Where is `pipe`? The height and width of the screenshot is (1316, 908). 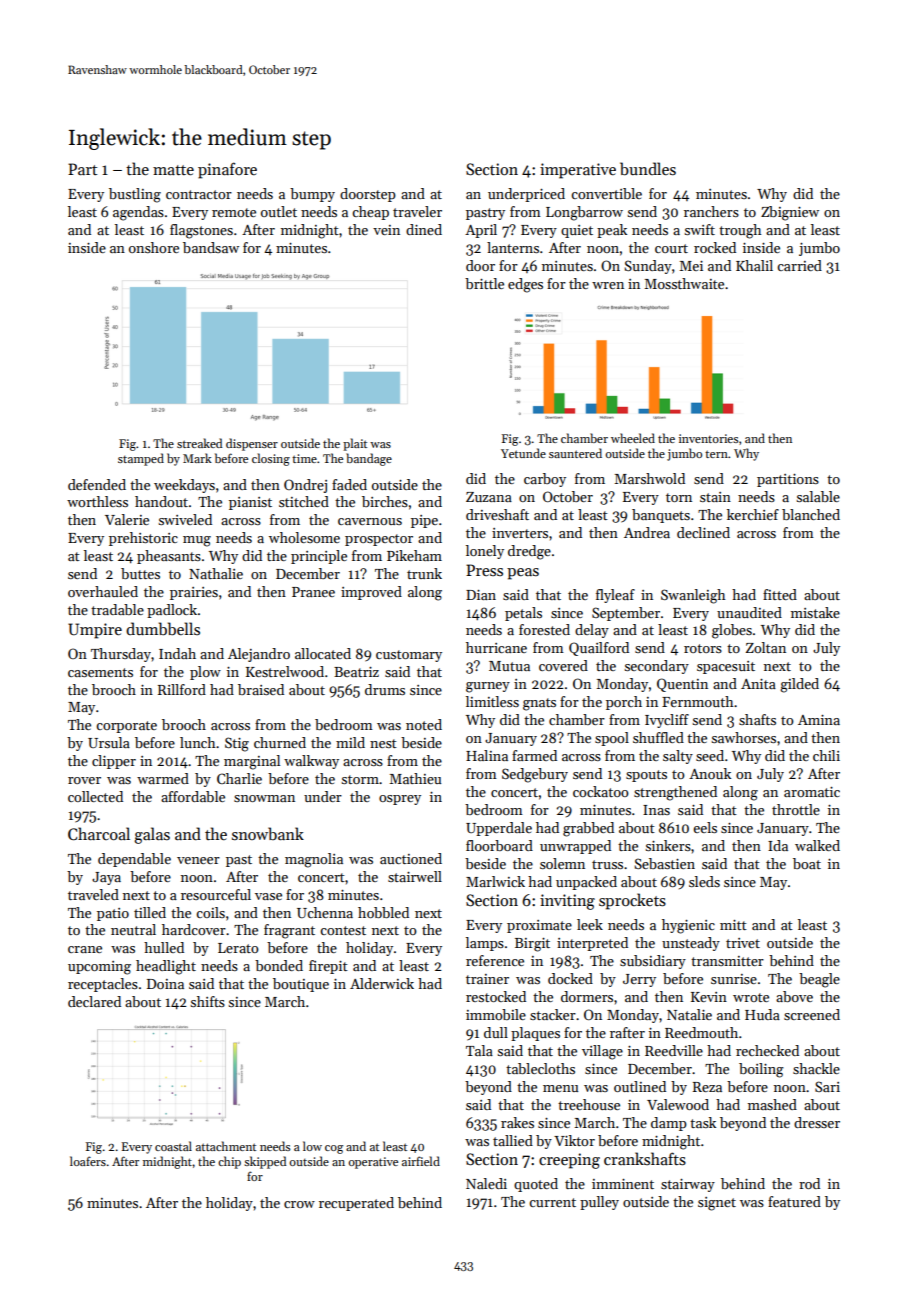
pipe is located at coordinates (424, 521).
